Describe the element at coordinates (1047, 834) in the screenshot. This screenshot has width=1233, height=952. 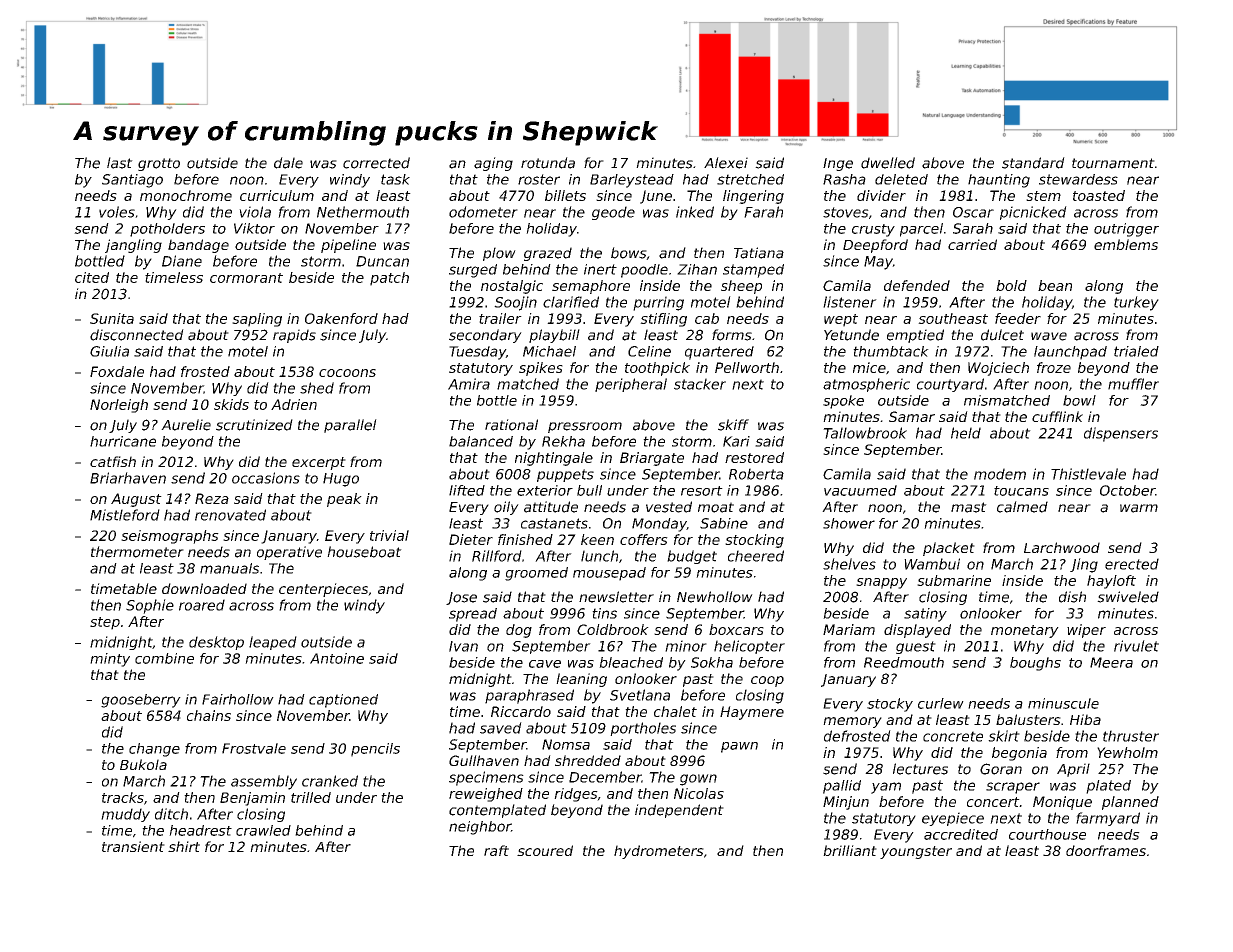
I see `courthouse` at that location.
